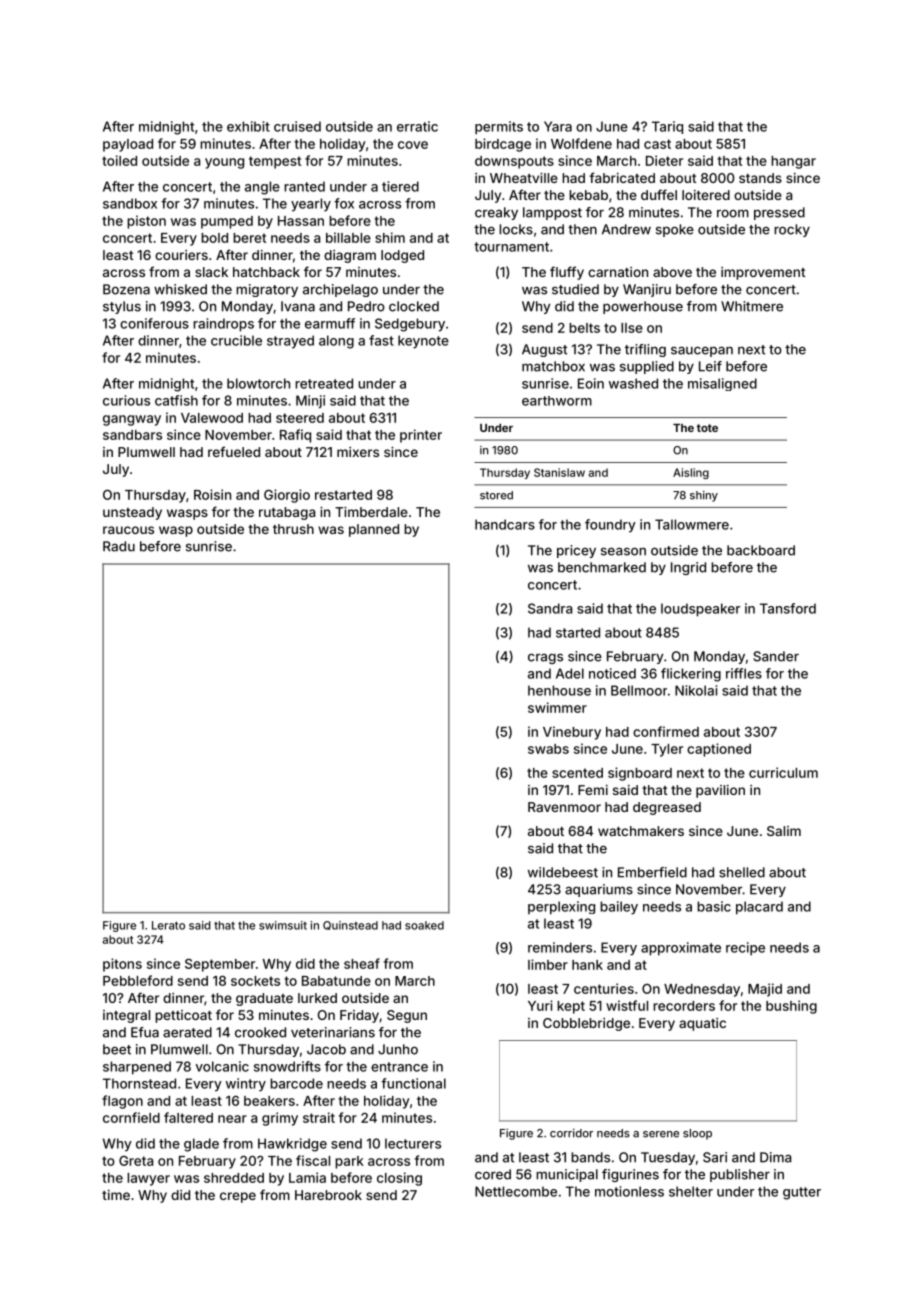 The width and height of the screenshot is (924, 1308). What do you see at coordinates (629, 1191) in the screenshot?
I see `motionless` at bounding box center [629, 1191].
